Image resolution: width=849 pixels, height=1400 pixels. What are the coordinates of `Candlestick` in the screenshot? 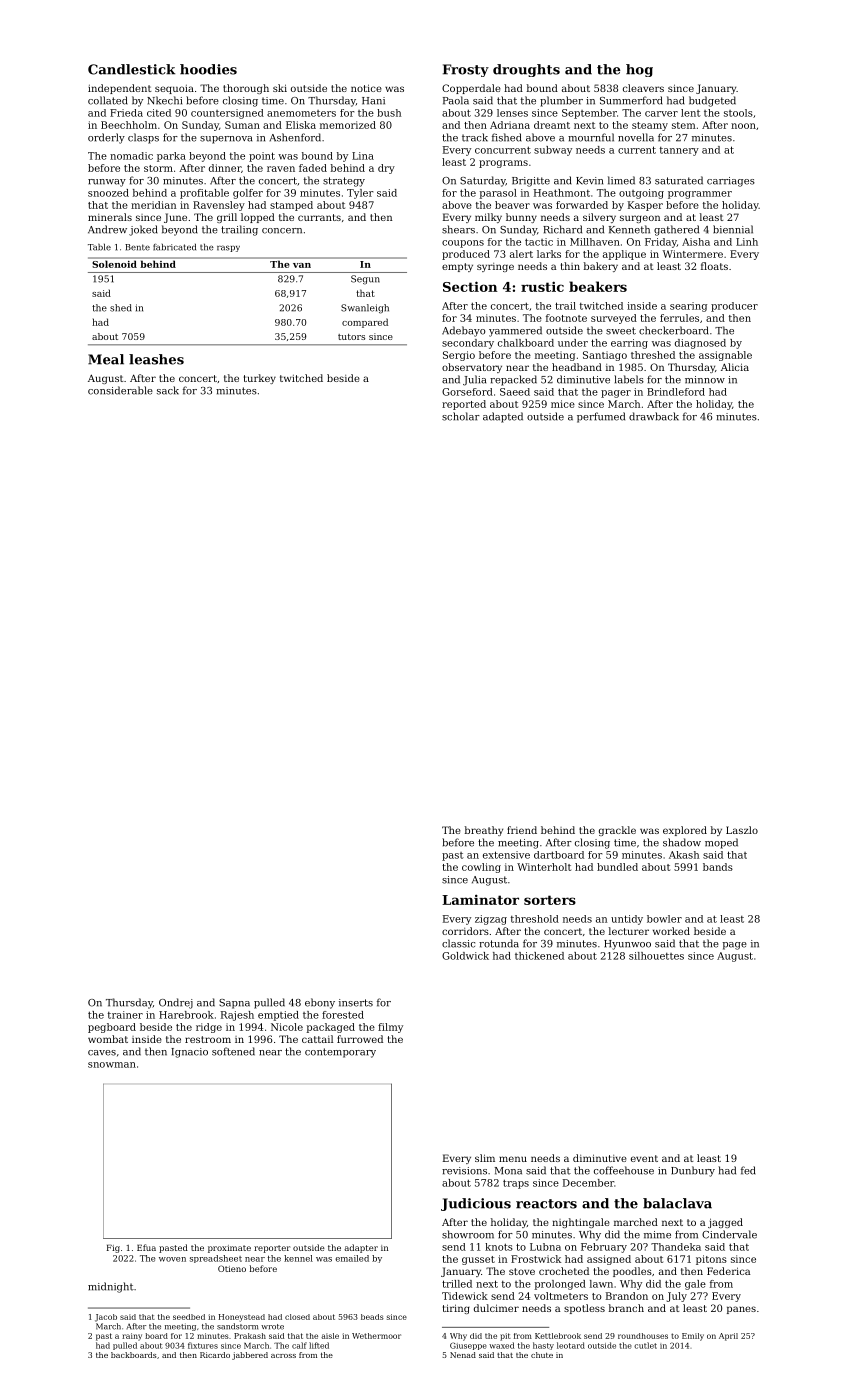 It's located at (131, 69).
